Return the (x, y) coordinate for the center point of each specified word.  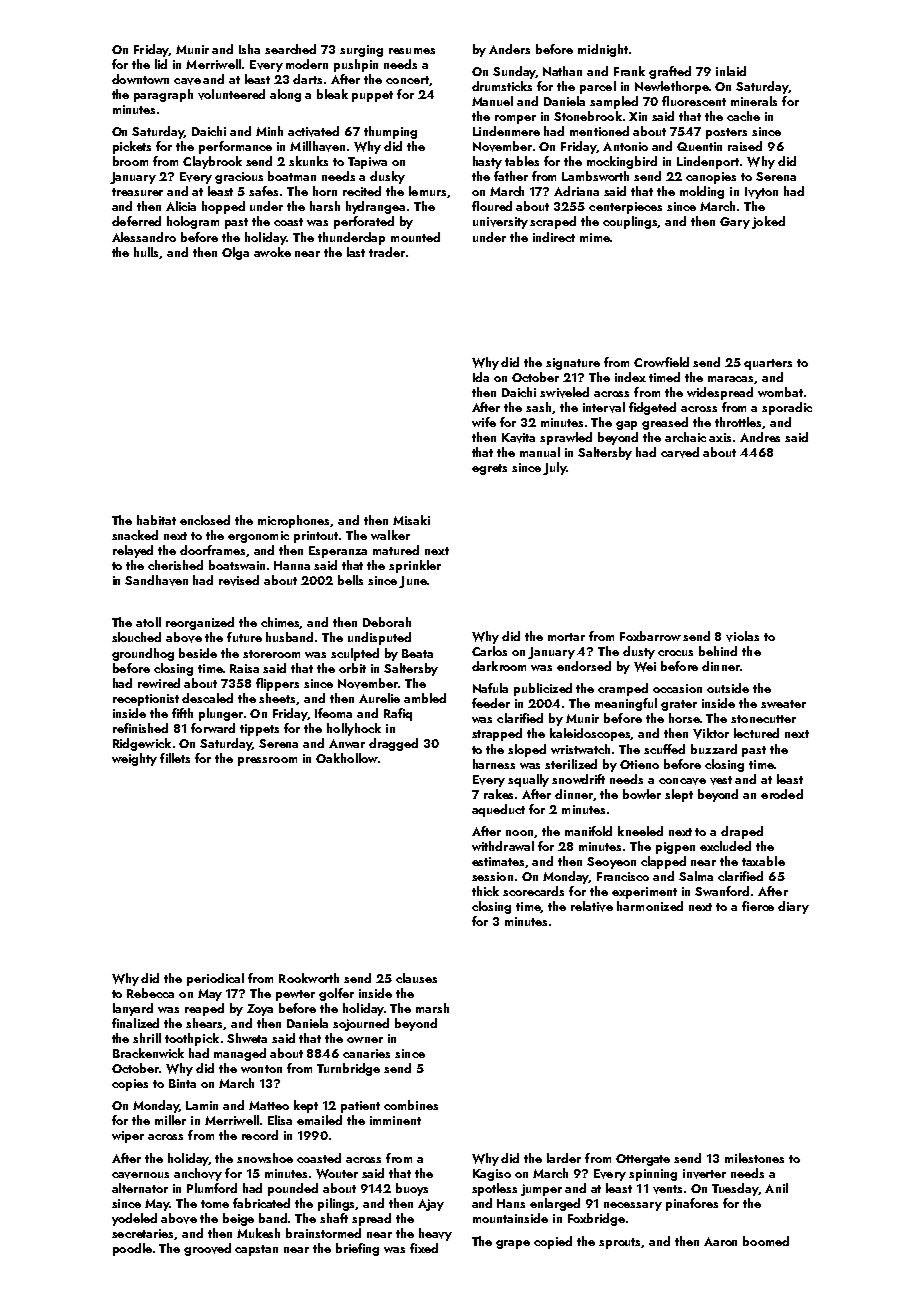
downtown (140, 79)
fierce (758, 906)
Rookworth (309, 978)
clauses (416, 978)
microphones (294, 521)
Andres (760, 437)
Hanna (292, 565)
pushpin (356, 65)
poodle (132, 1249)
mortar (566, 637)
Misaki (411, 520)
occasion (677, 688)
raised (745, 146)
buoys (412, 1189)
